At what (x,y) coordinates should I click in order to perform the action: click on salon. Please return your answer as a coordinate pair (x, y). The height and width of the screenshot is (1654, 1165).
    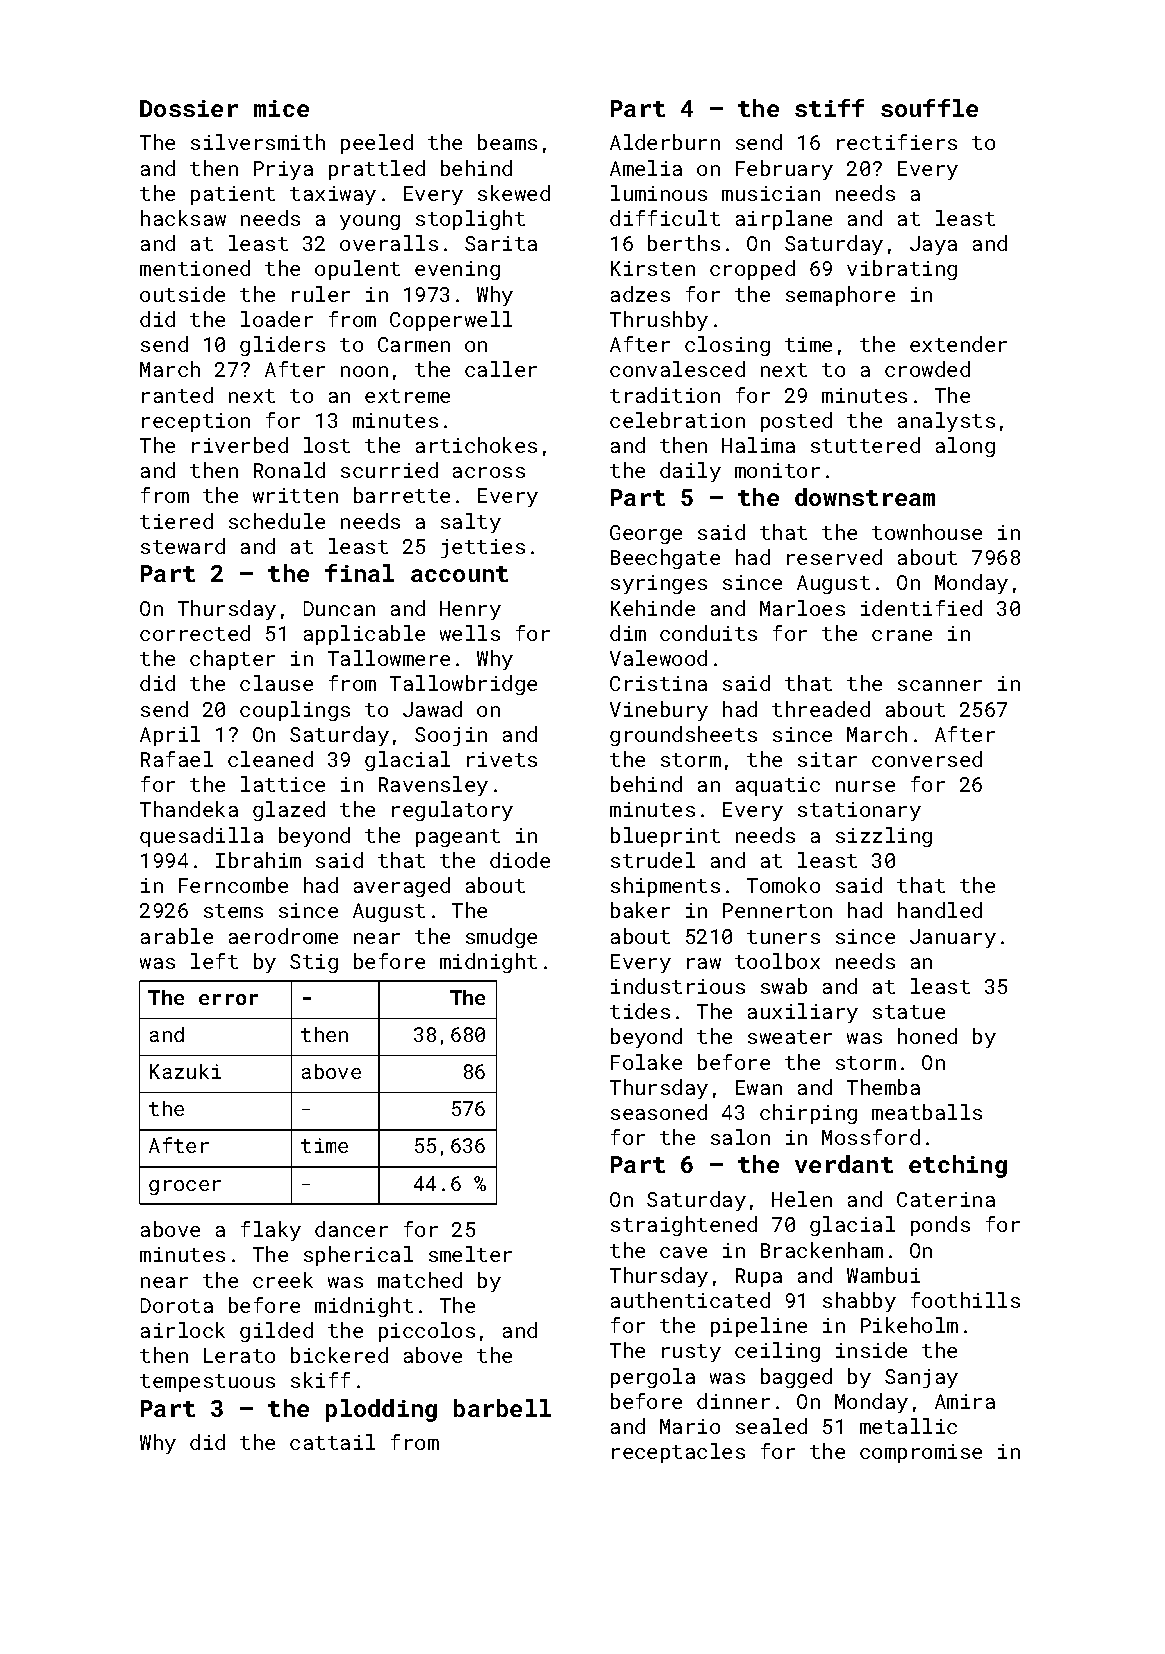
    Looking at the image, I should click on (740, 1137).
